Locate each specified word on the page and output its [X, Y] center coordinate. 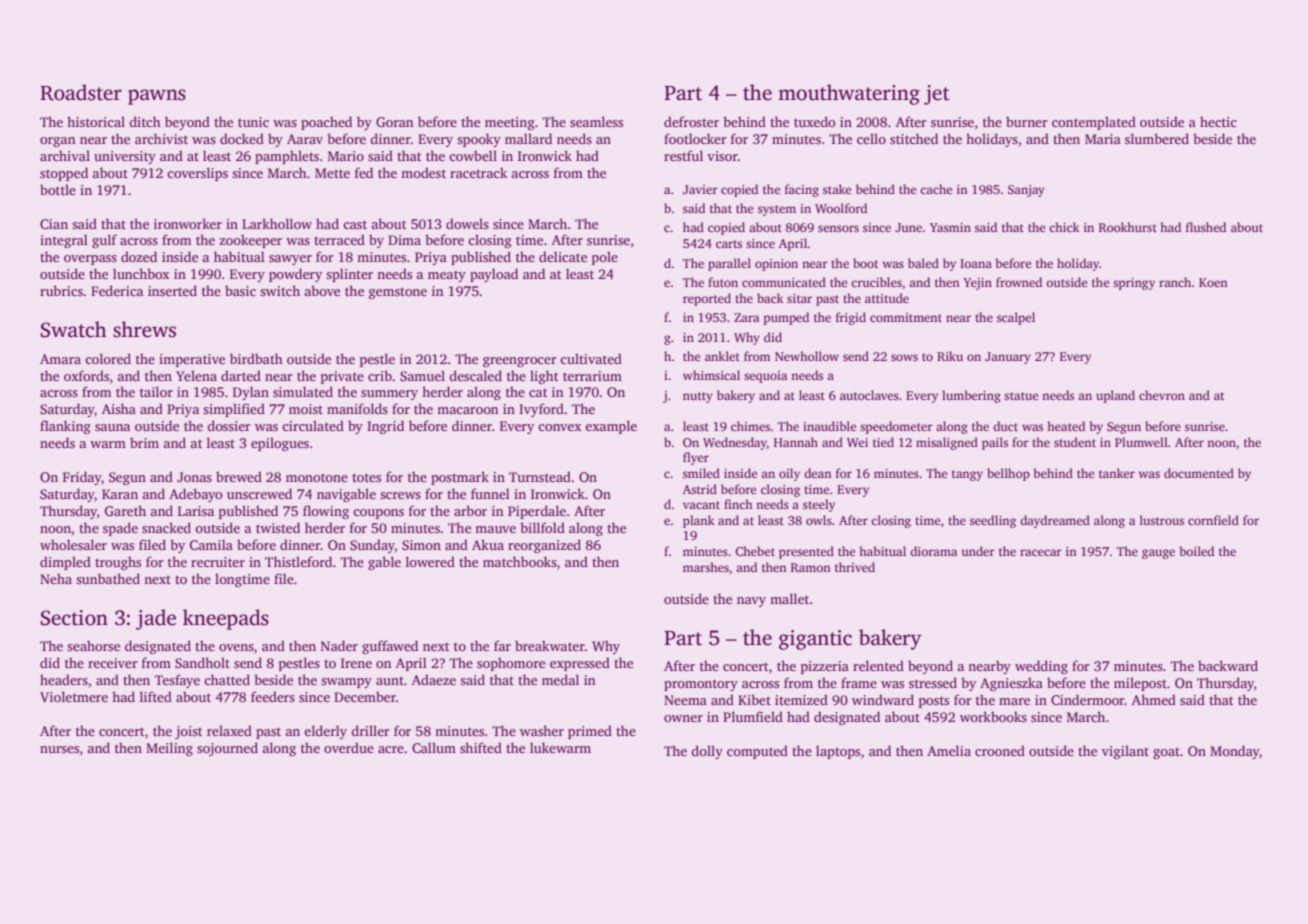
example [611, 427]
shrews [144, 329]
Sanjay [1026, 191]
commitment [906, 317]
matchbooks [520, 561]
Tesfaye [177, 681]
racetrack [479, 172]
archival [65, 155]
